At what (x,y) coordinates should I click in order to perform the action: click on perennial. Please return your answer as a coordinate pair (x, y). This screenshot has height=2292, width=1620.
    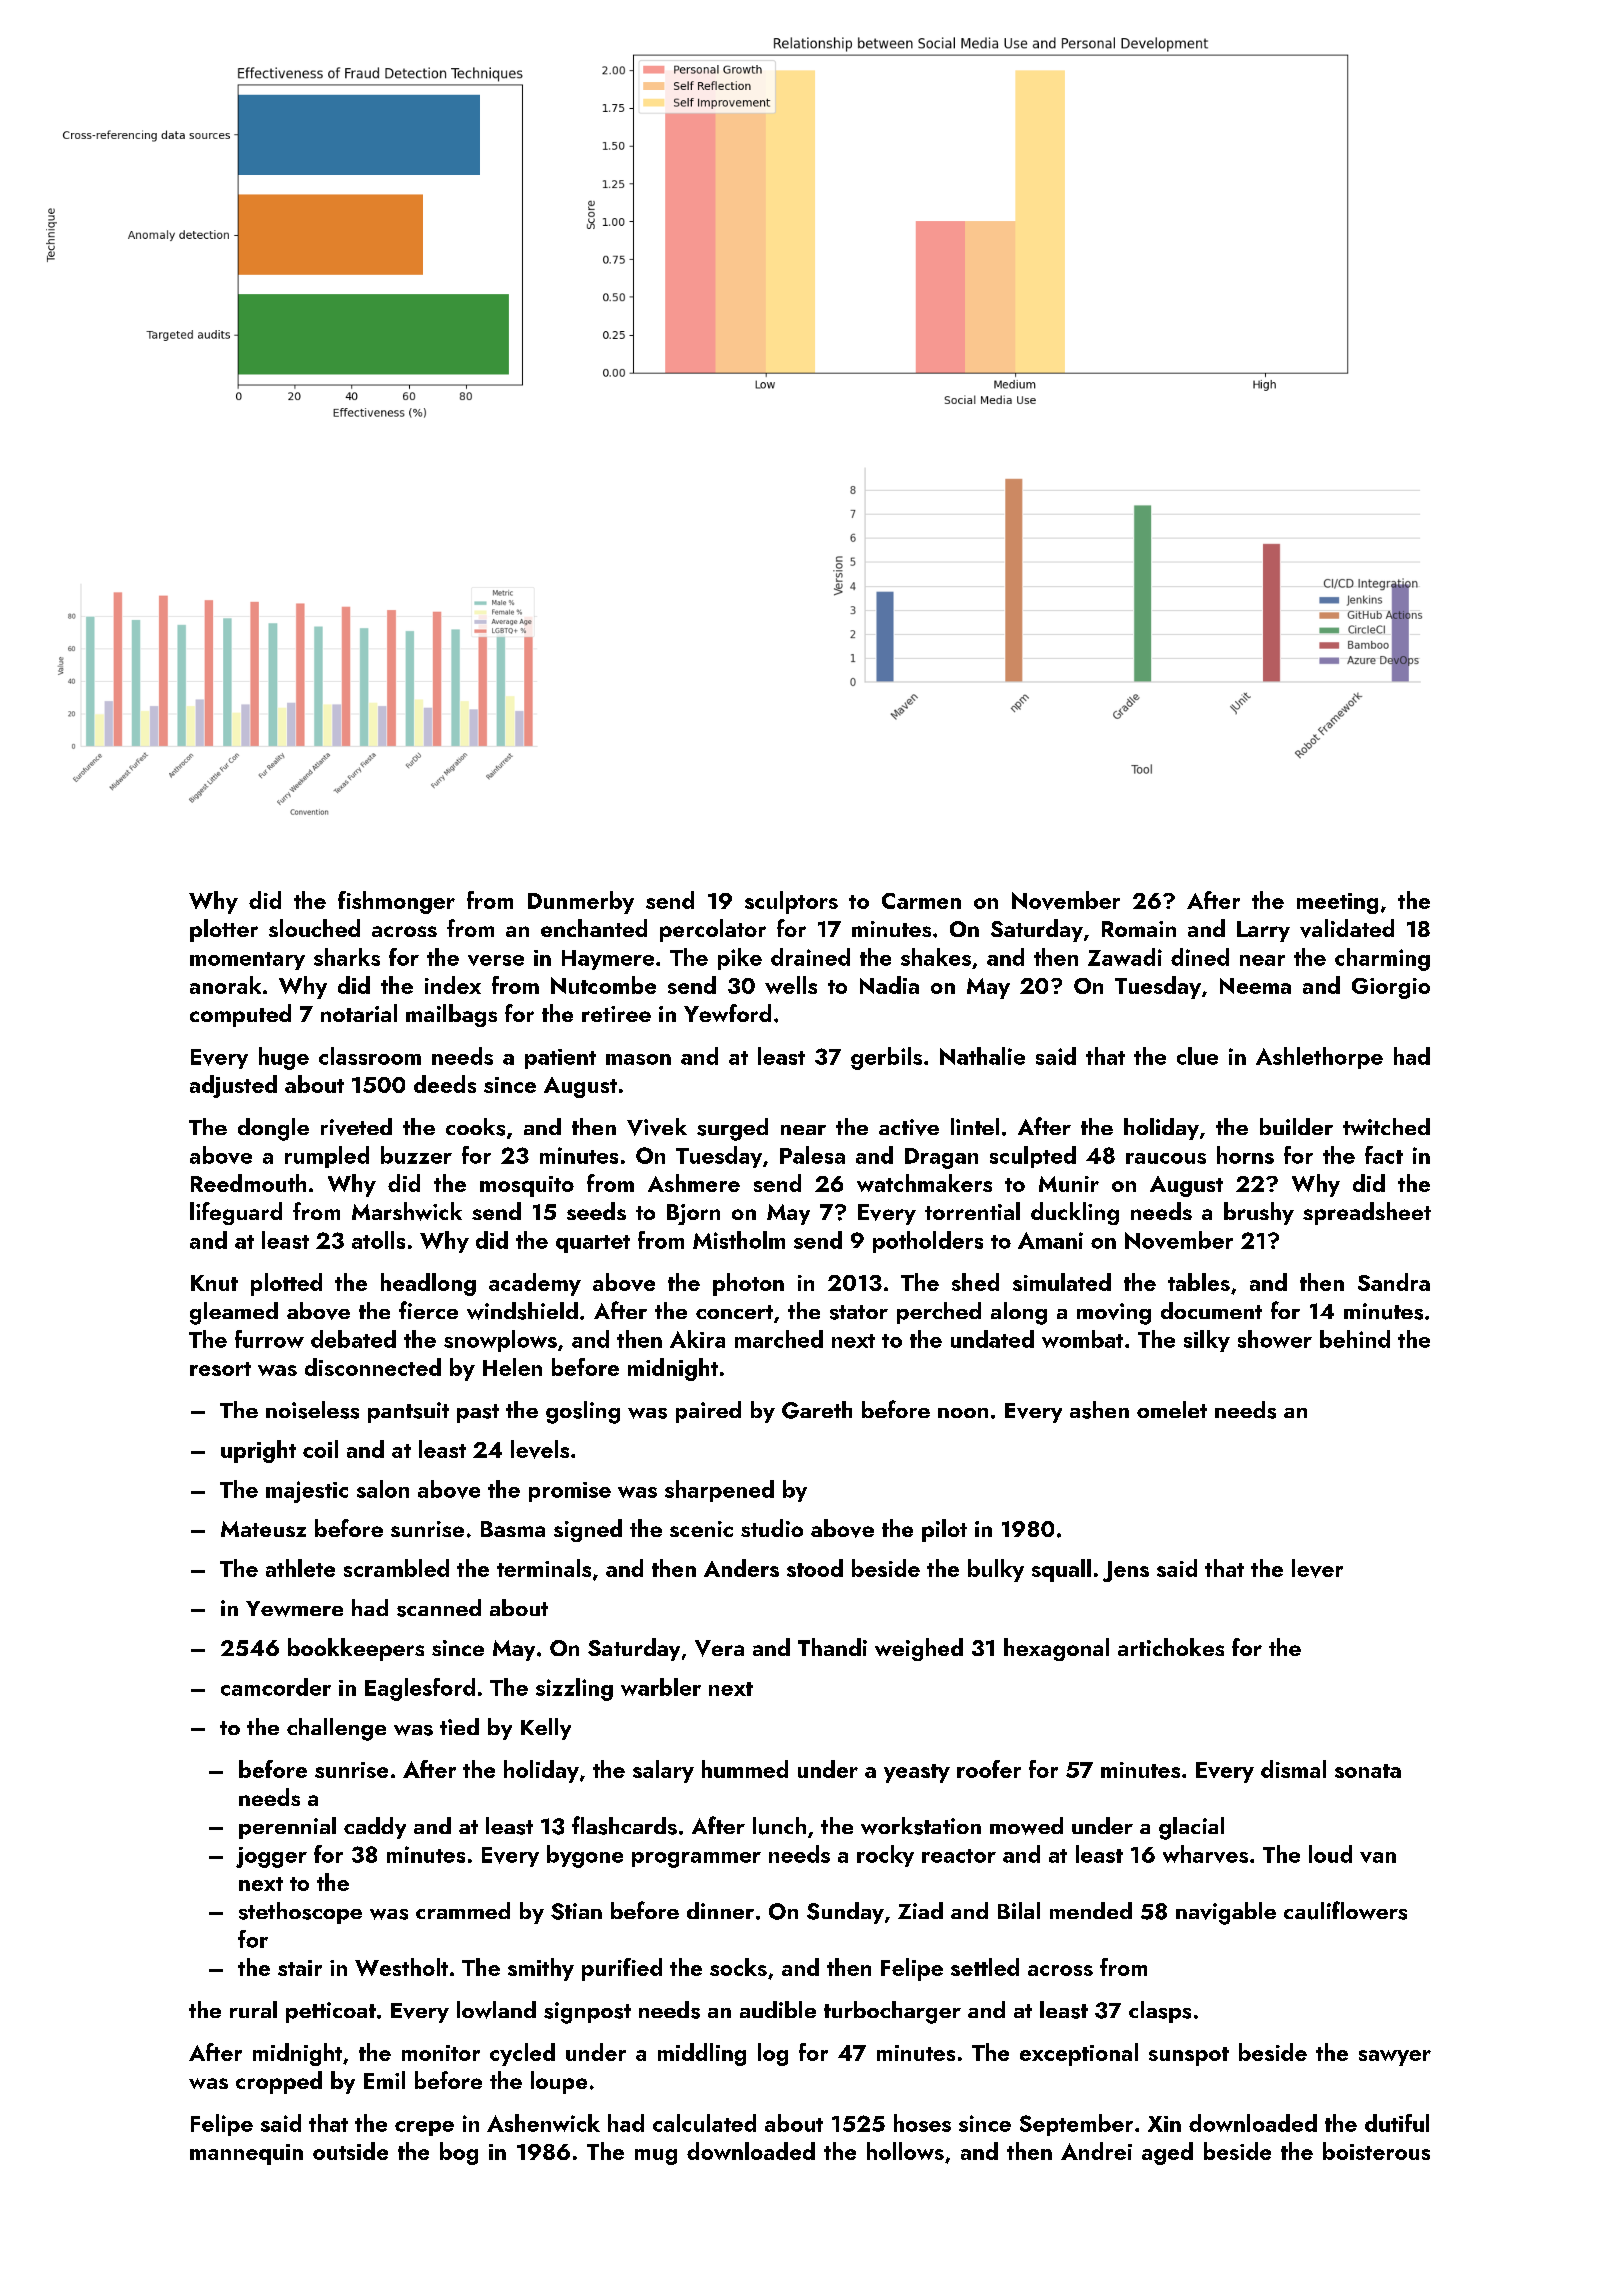
    Looking at the image, I should click on (287, 1828).
